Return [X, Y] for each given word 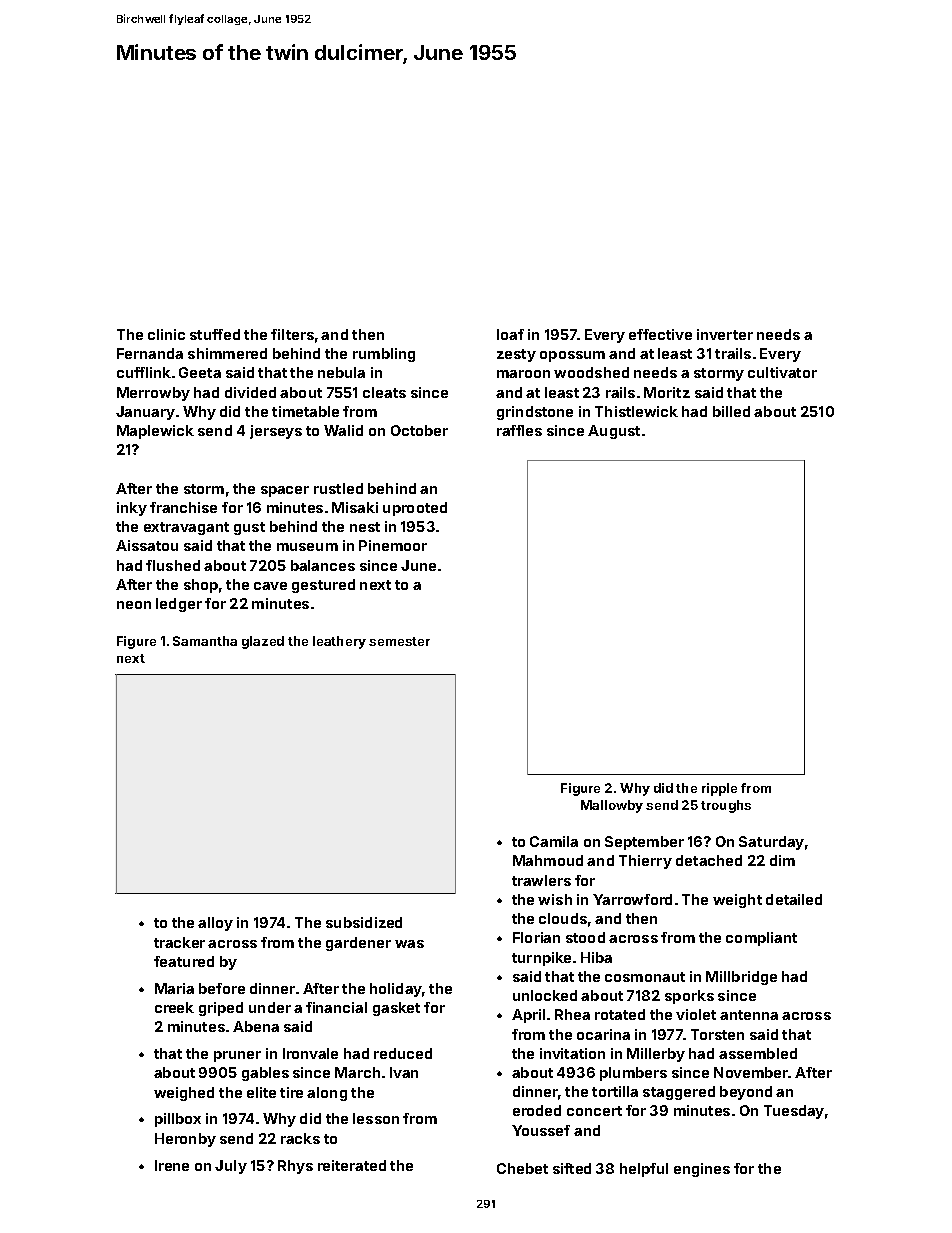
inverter [725, 334]
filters [292, 334]
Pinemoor [393, 545]
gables [265, 1074]
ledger [179, 605]
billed [731, 411]
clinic [166, 334]
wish [555, 899]
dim [782, 860]
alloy [215, 924]
